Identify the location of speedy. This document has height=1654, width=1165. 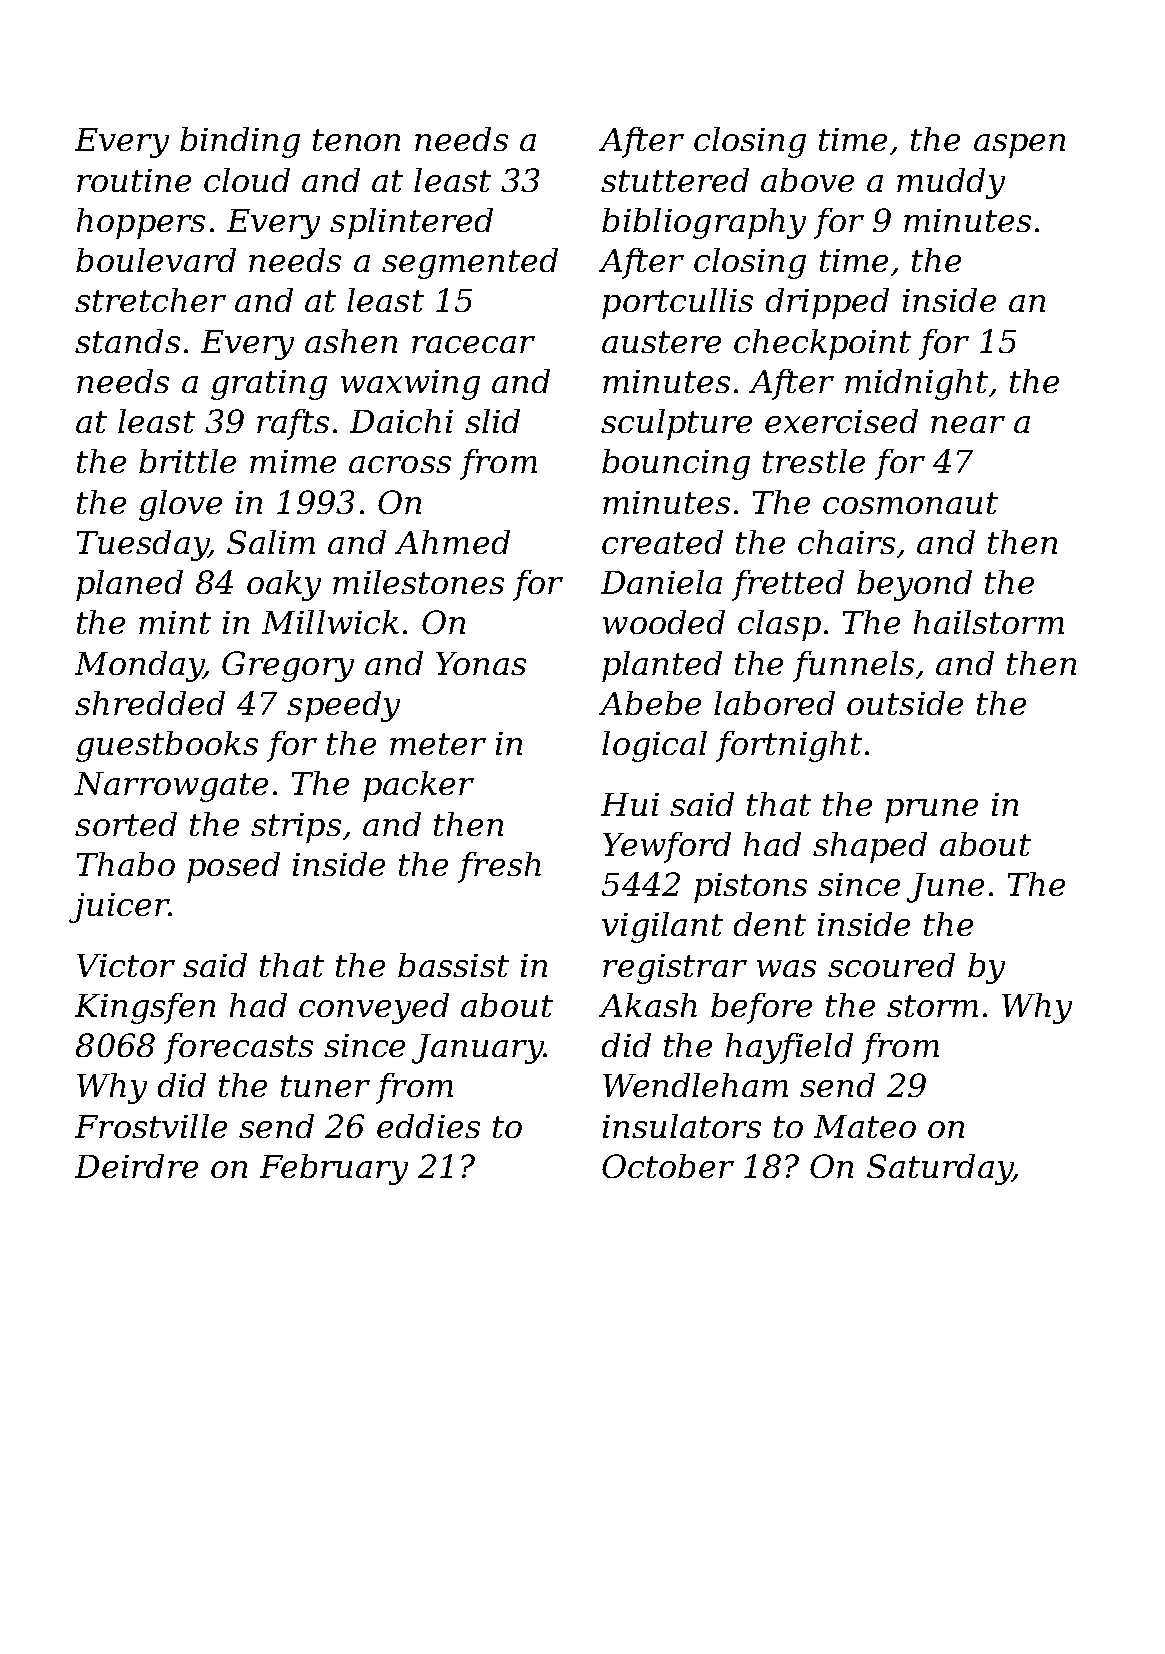
(343, 706).
